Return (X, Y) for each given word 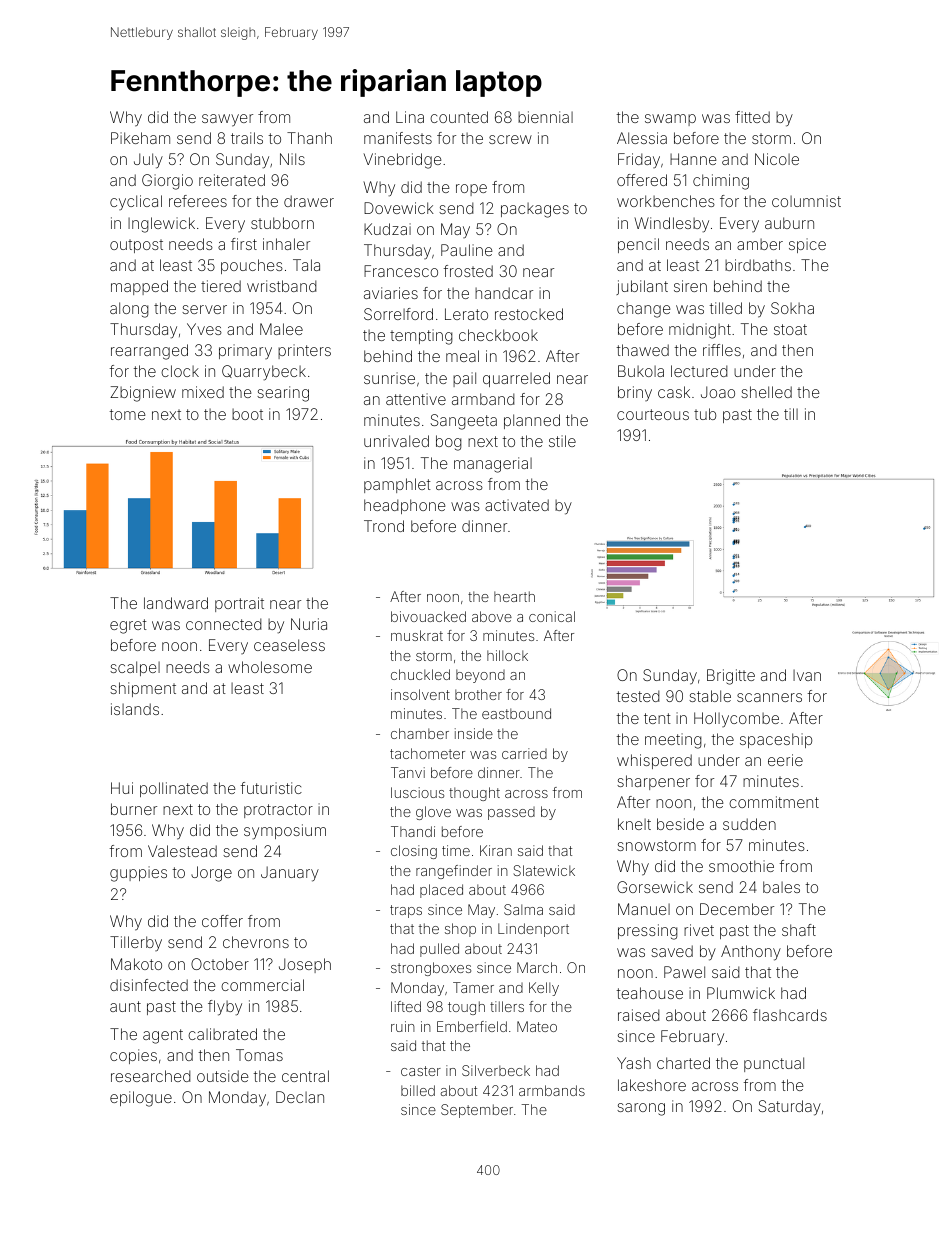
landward (176, 603)
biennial (545, 117)
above (492, 616)
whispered (654, 761)
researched (151, 1076)
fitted (752, 117)
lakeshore (652, 1085)
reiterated (232, 180)
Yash (634, 1063)
